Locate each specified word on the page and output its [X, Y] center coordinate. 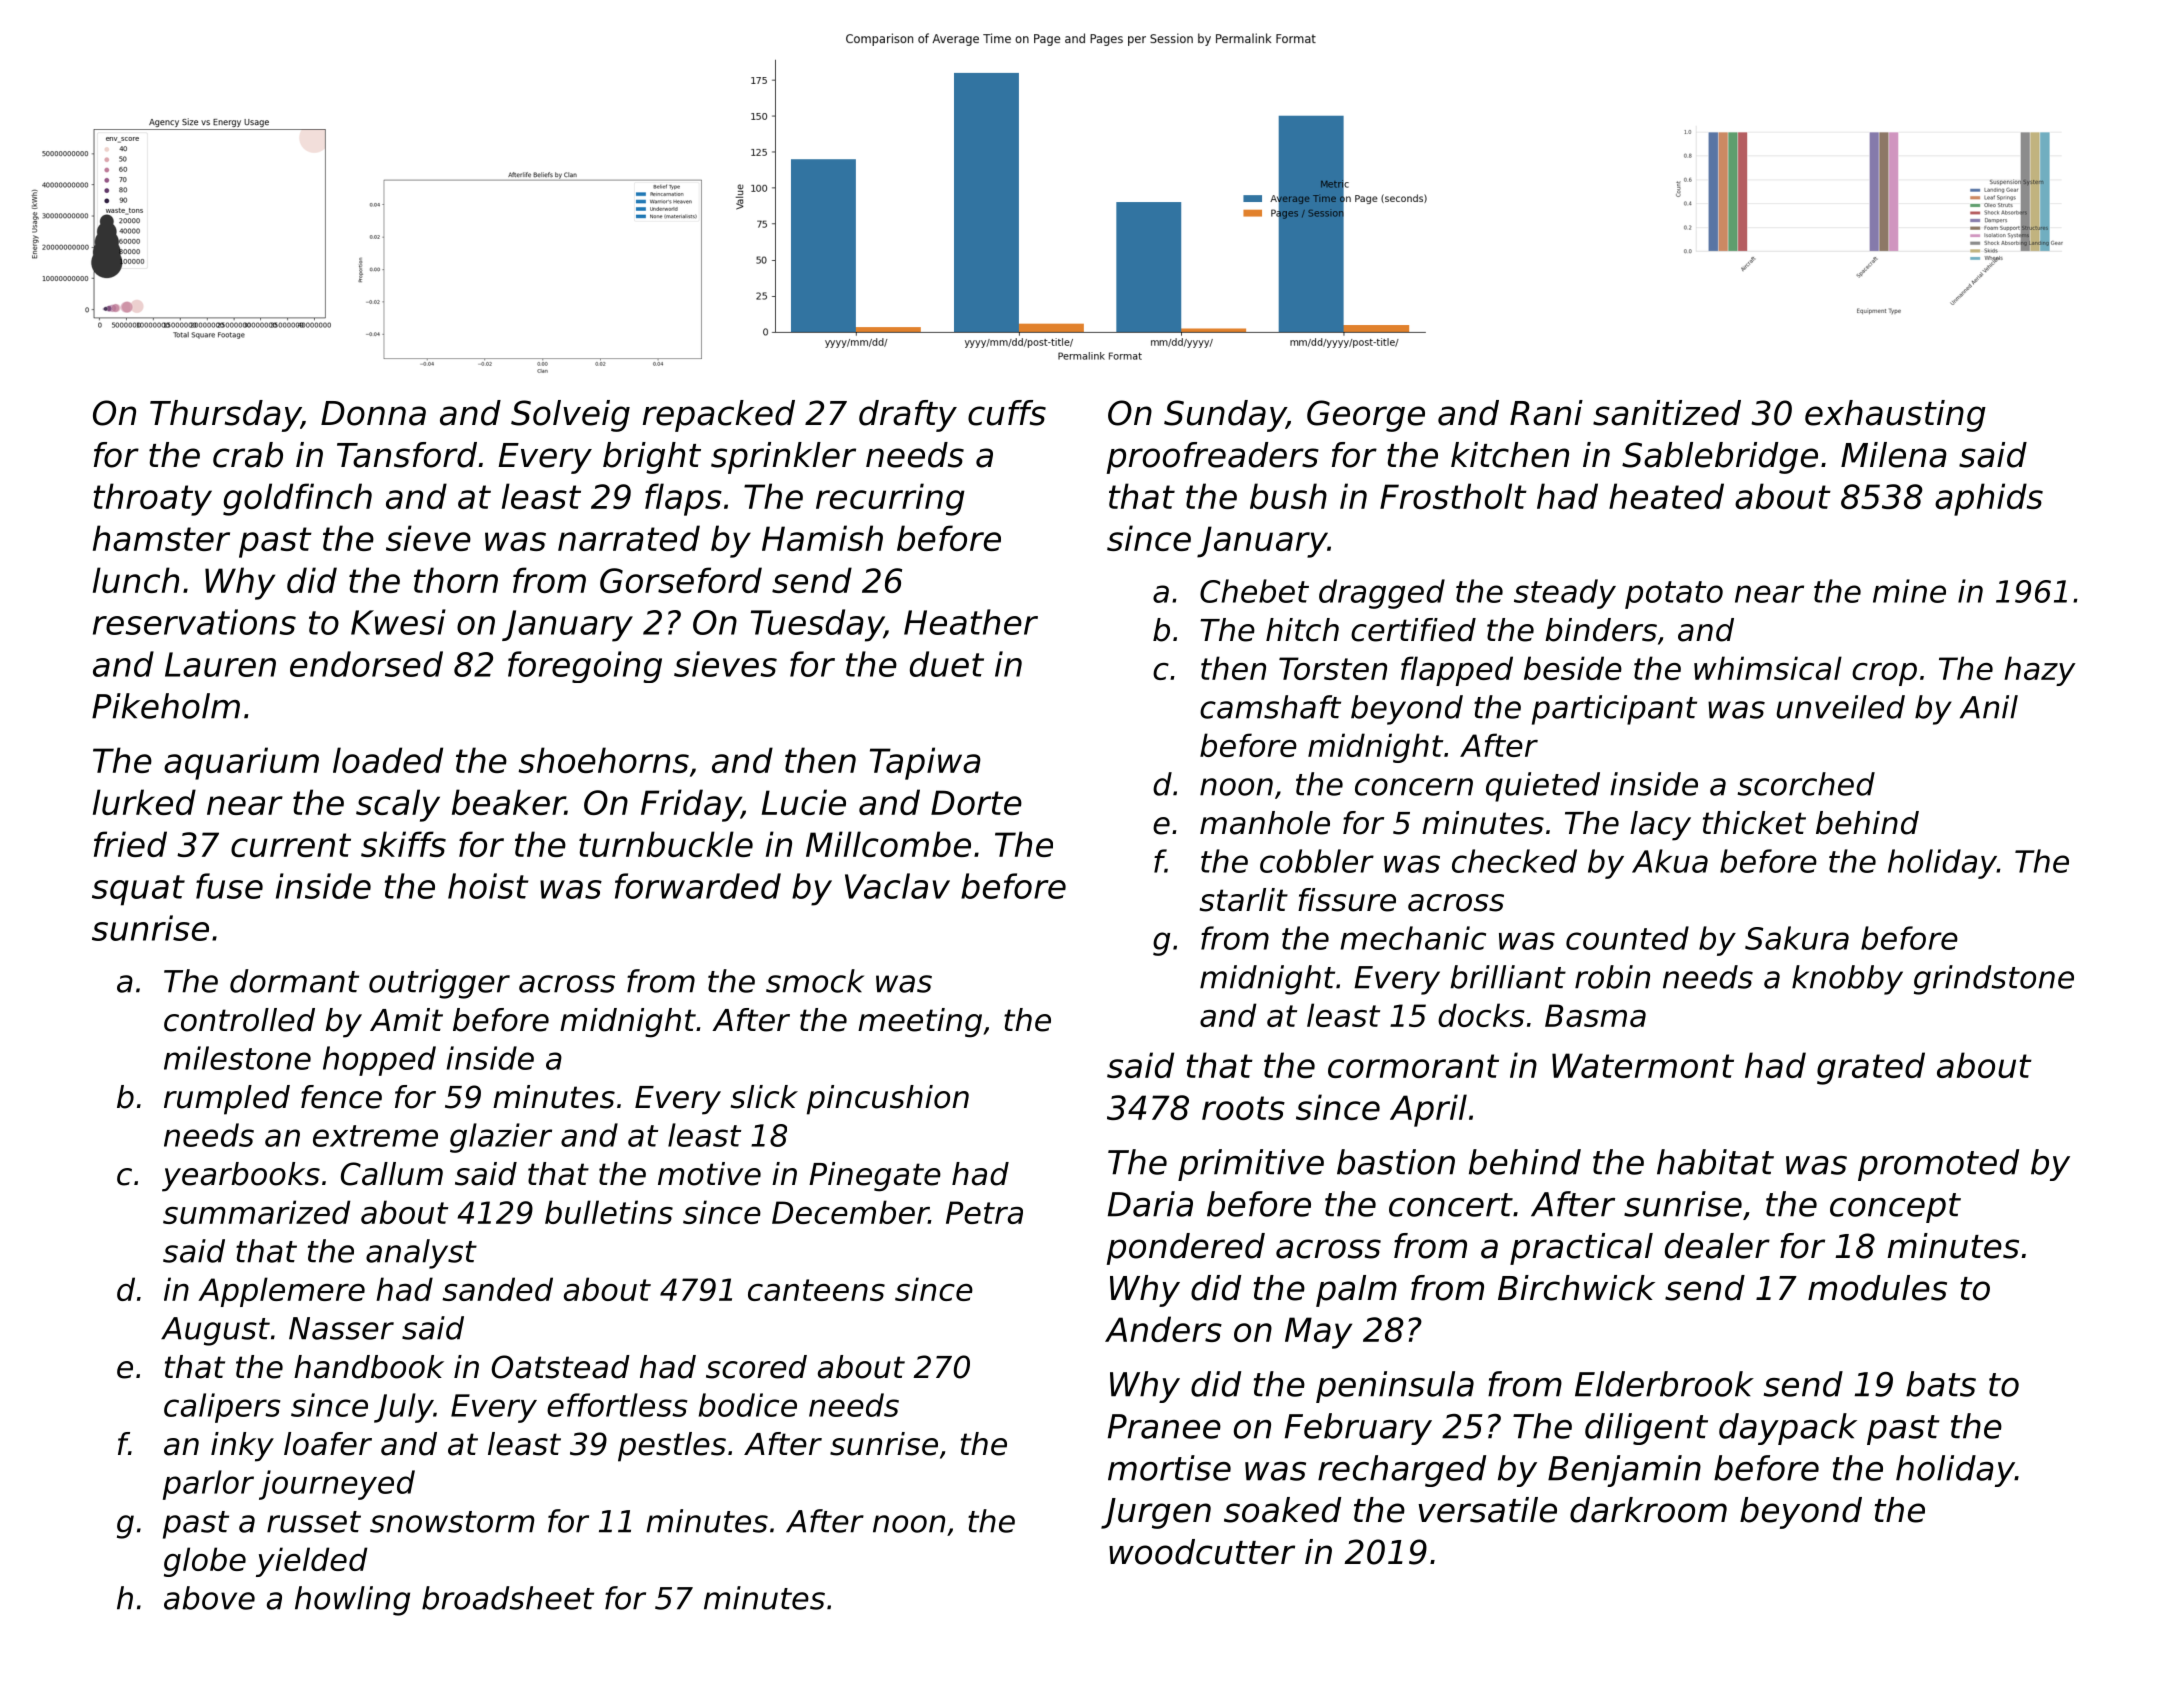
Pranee [1164, 1426]
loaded [388, 760]
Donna [373, 413]
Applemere [281, 1292]
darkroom [1648, 1510]
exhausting [1895, 416]
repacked [719, 416]
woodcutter [1202, 1552]
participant [1614, 710]
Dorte [976, 802]
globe [205, 1562]
